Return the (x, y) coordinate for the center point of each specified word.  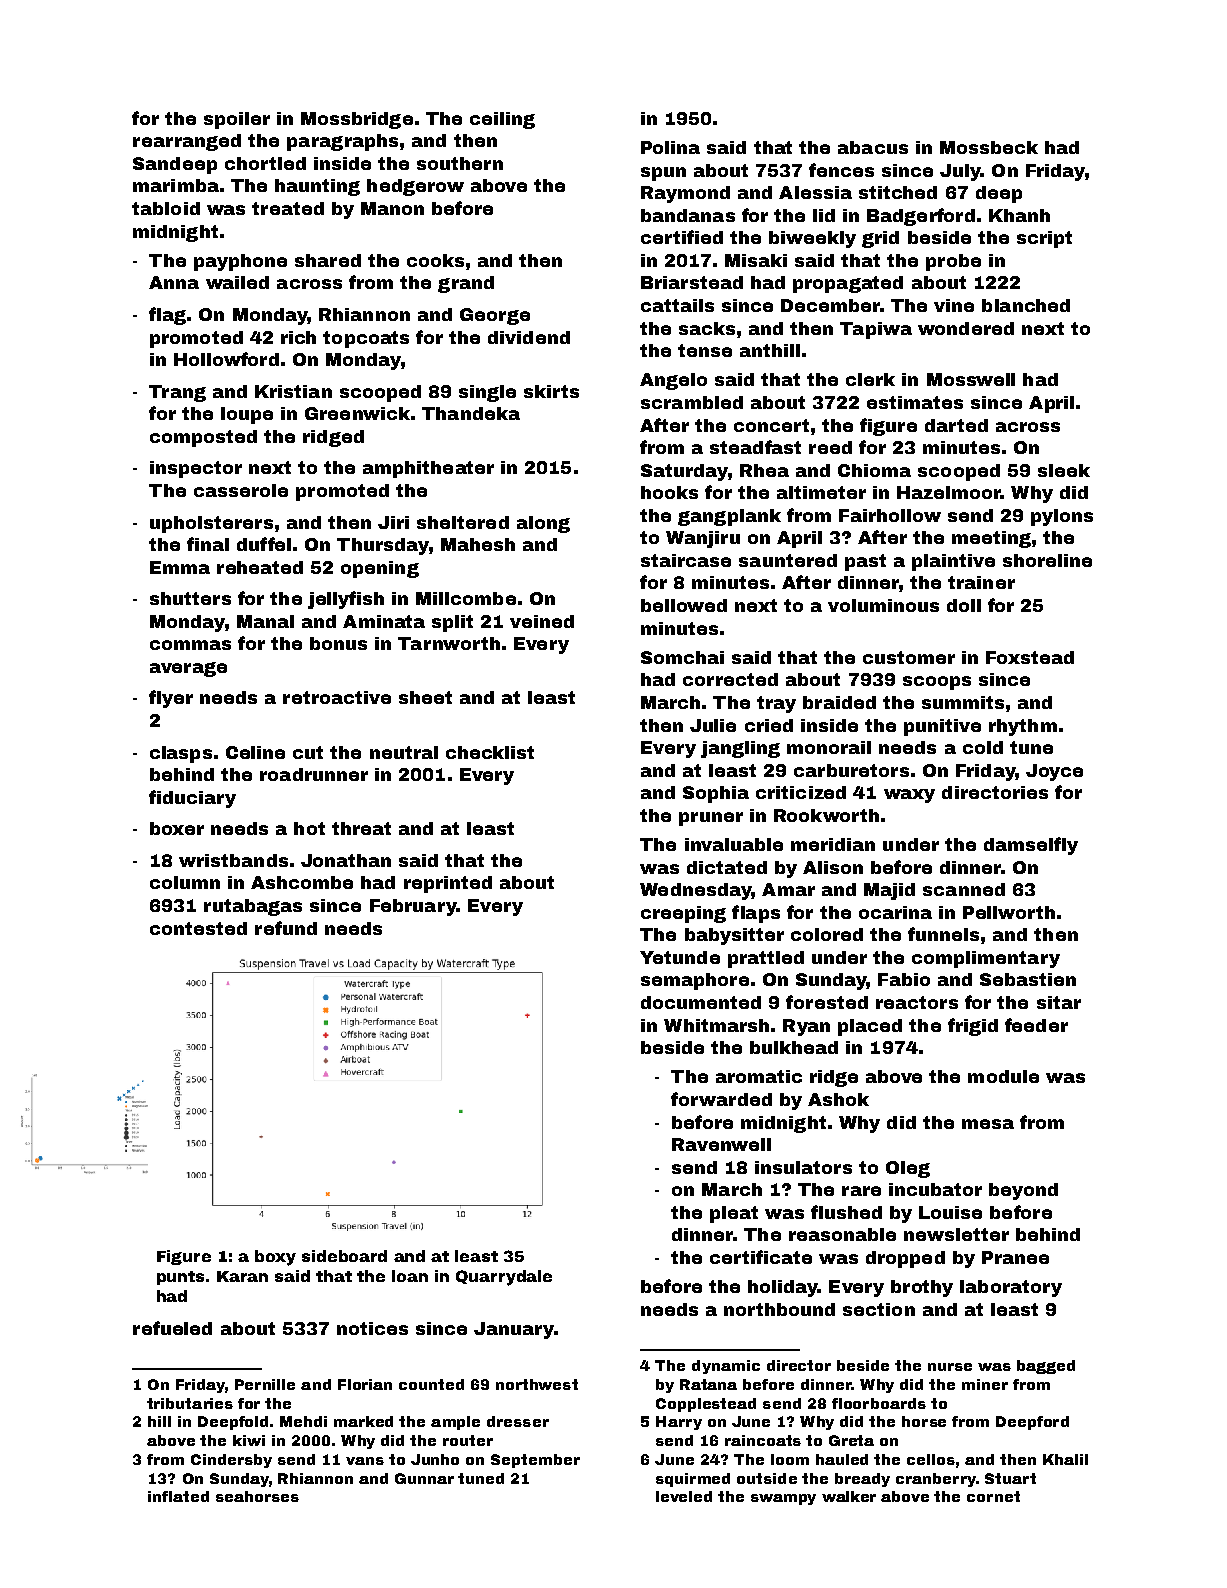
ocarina (895, 912)
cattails (677, 305)
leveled (684, 1496)
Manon (392, 208)
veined (542, 621)
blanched (1026, 305)
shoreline (1047, 560)
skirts (551, 391)
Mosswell (971, 379)
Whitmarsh (716, 1025)
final (208, 544)
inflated (178, 1496)
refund (286, 928)
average (188, 669)
